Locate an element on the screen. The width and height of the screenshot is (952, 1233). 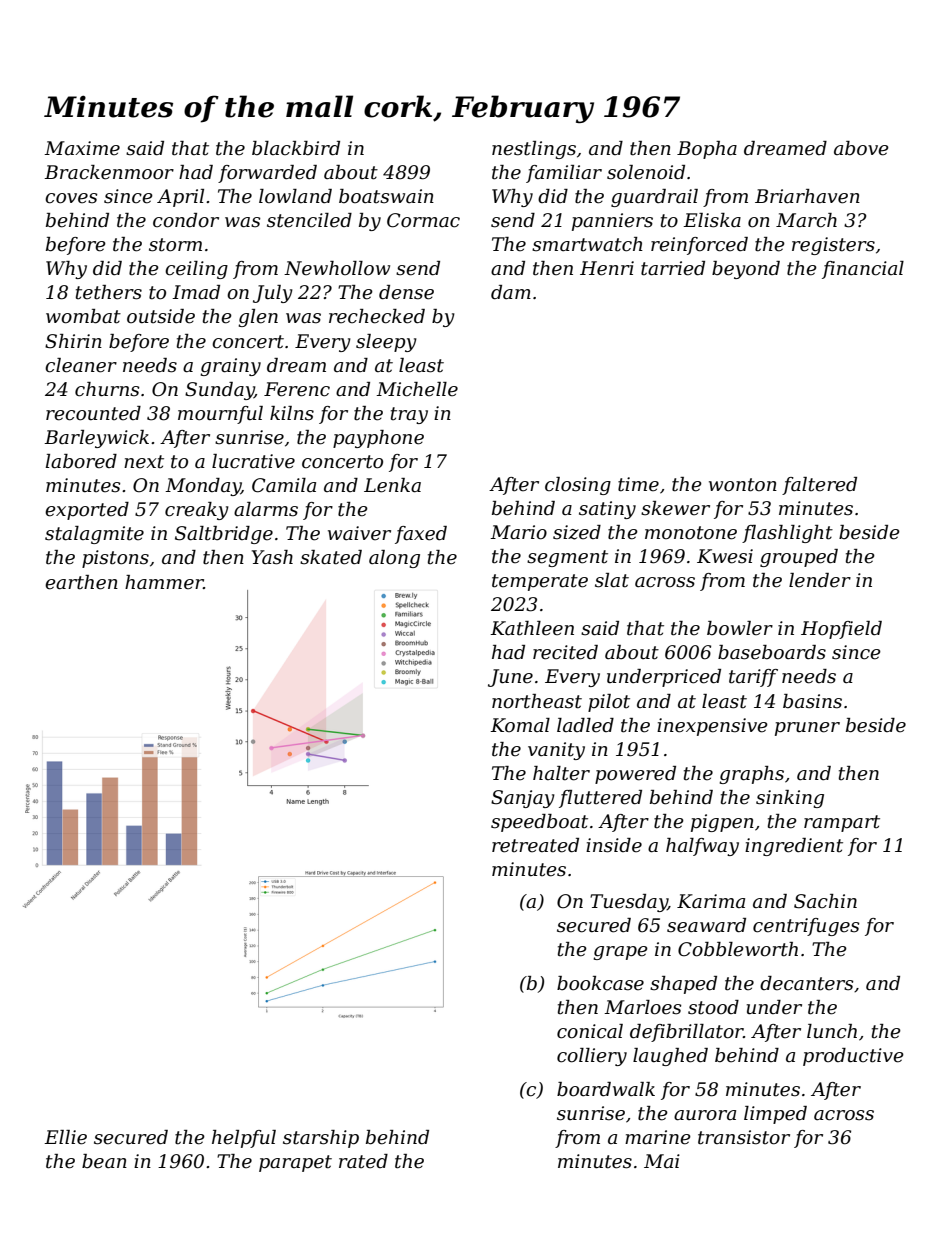
glen is located at coordinates (258, 318).
